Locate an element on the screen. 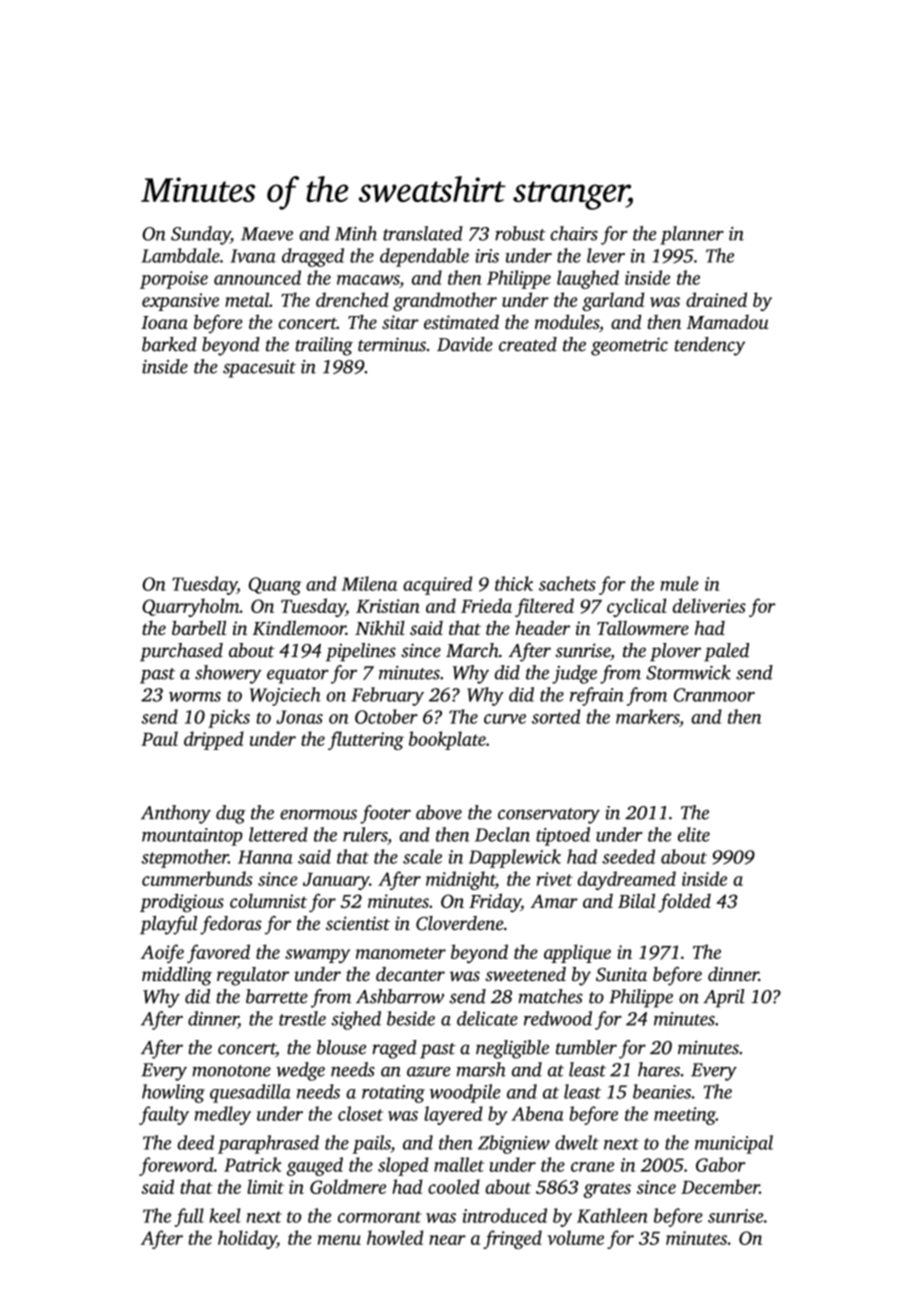  Kristian is located at coordinates (388, 606).
